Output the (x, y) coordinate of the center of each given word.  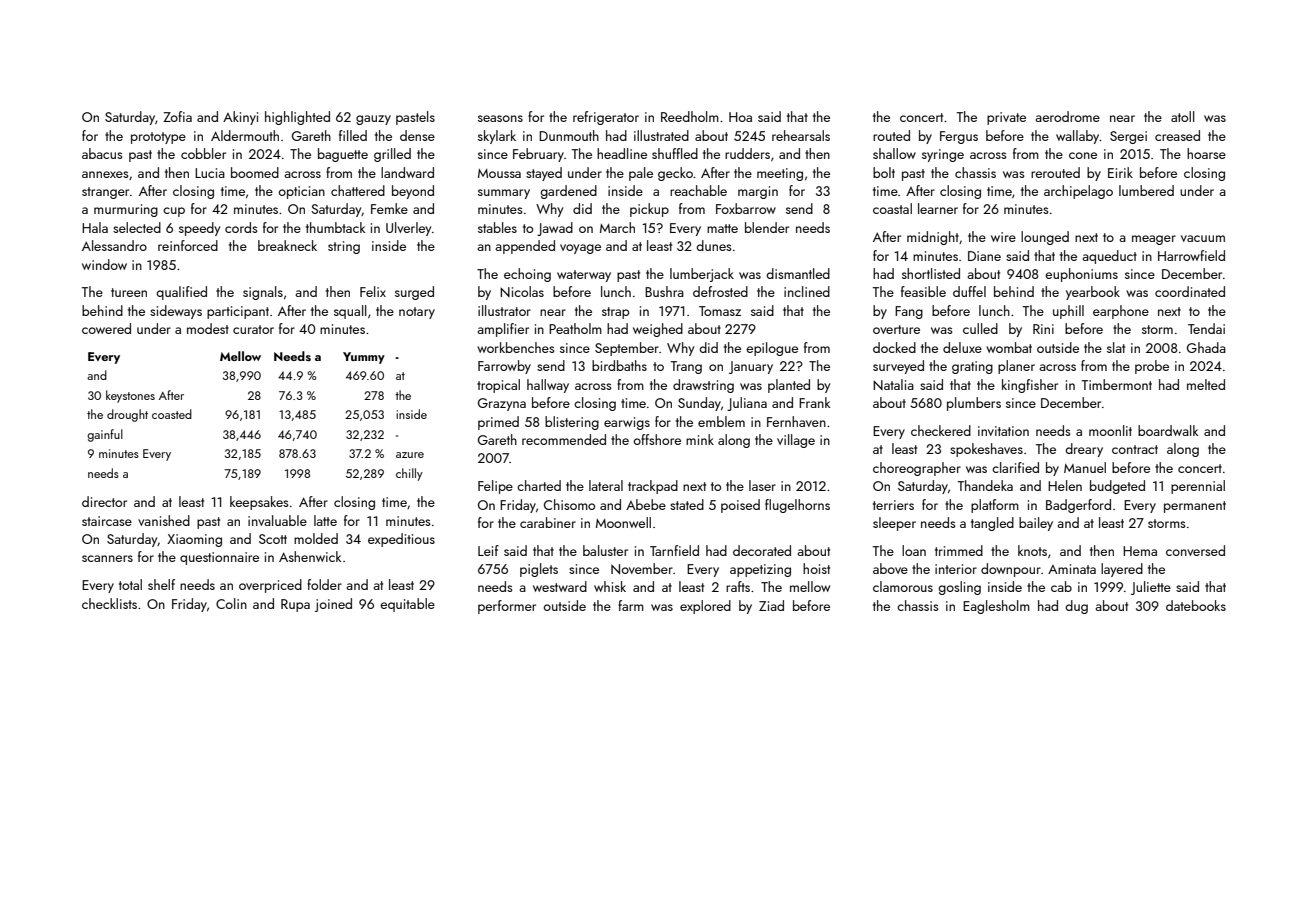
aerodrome (1067, 116)
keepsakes (259, 503)
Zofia (177, 116)
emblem (721, 421)
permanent (1195, 507)
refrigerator (606, 118)
